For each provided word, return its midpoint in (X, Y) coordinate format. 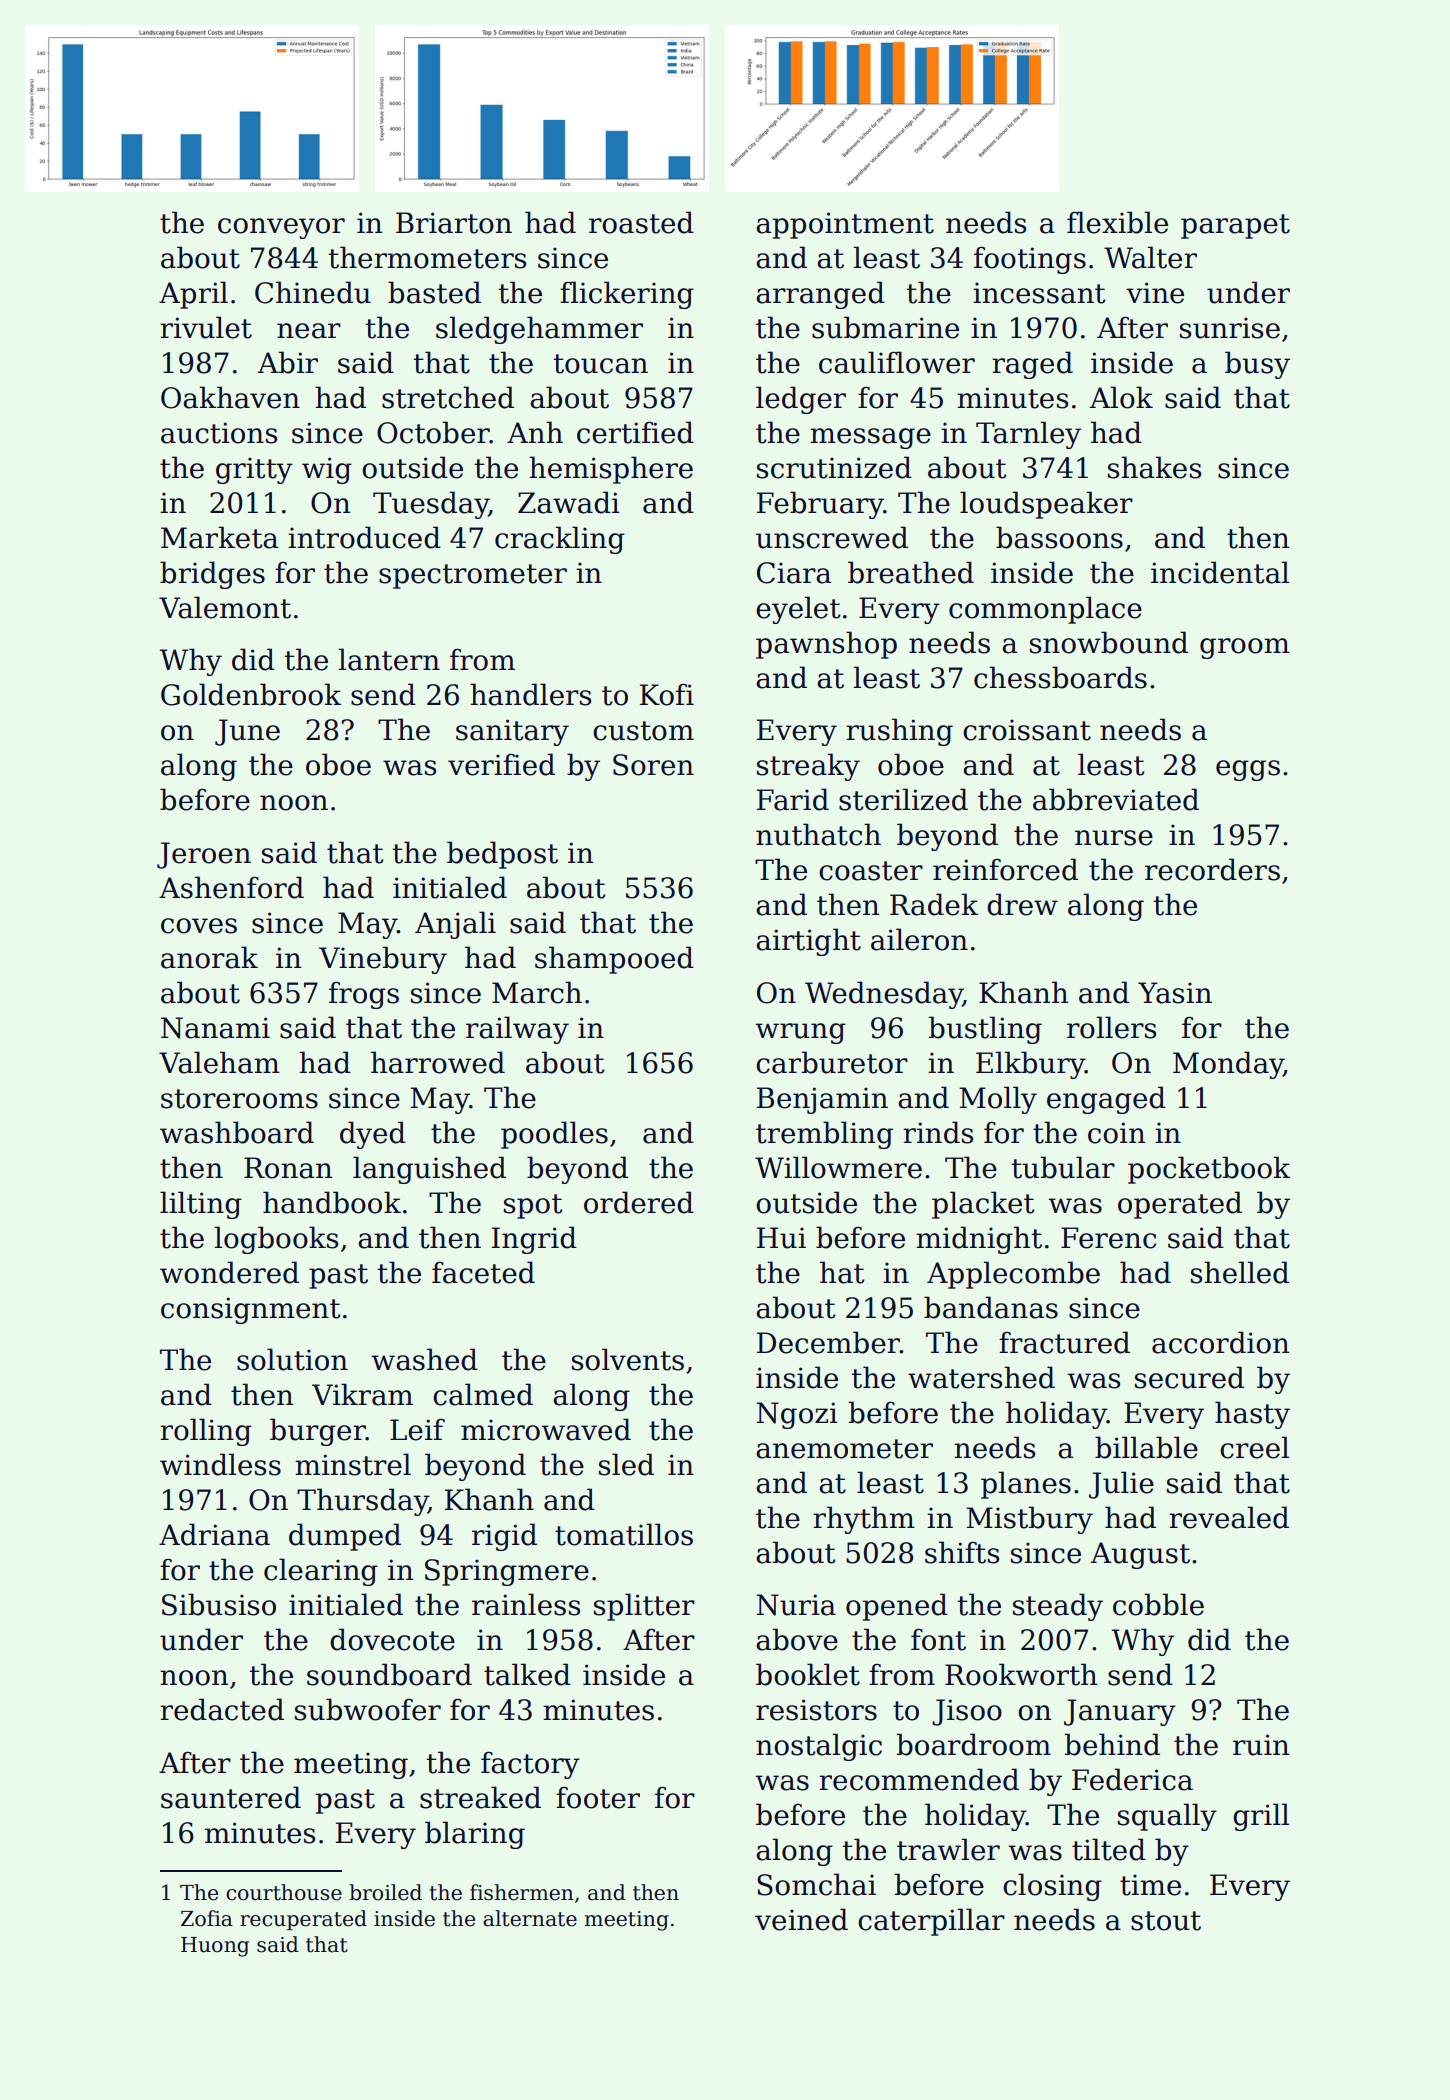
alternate (530, 1918)
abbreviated (1116, 799)
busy (1257, 365)
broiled (385, 1892)
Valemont (225, 607)
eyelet (798, 610)
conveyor (281, 228)
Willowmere (838, 1167)
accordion (1220, 1342)
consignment (251, 1310)
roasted (641, 222)
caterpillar (931, 1922)
